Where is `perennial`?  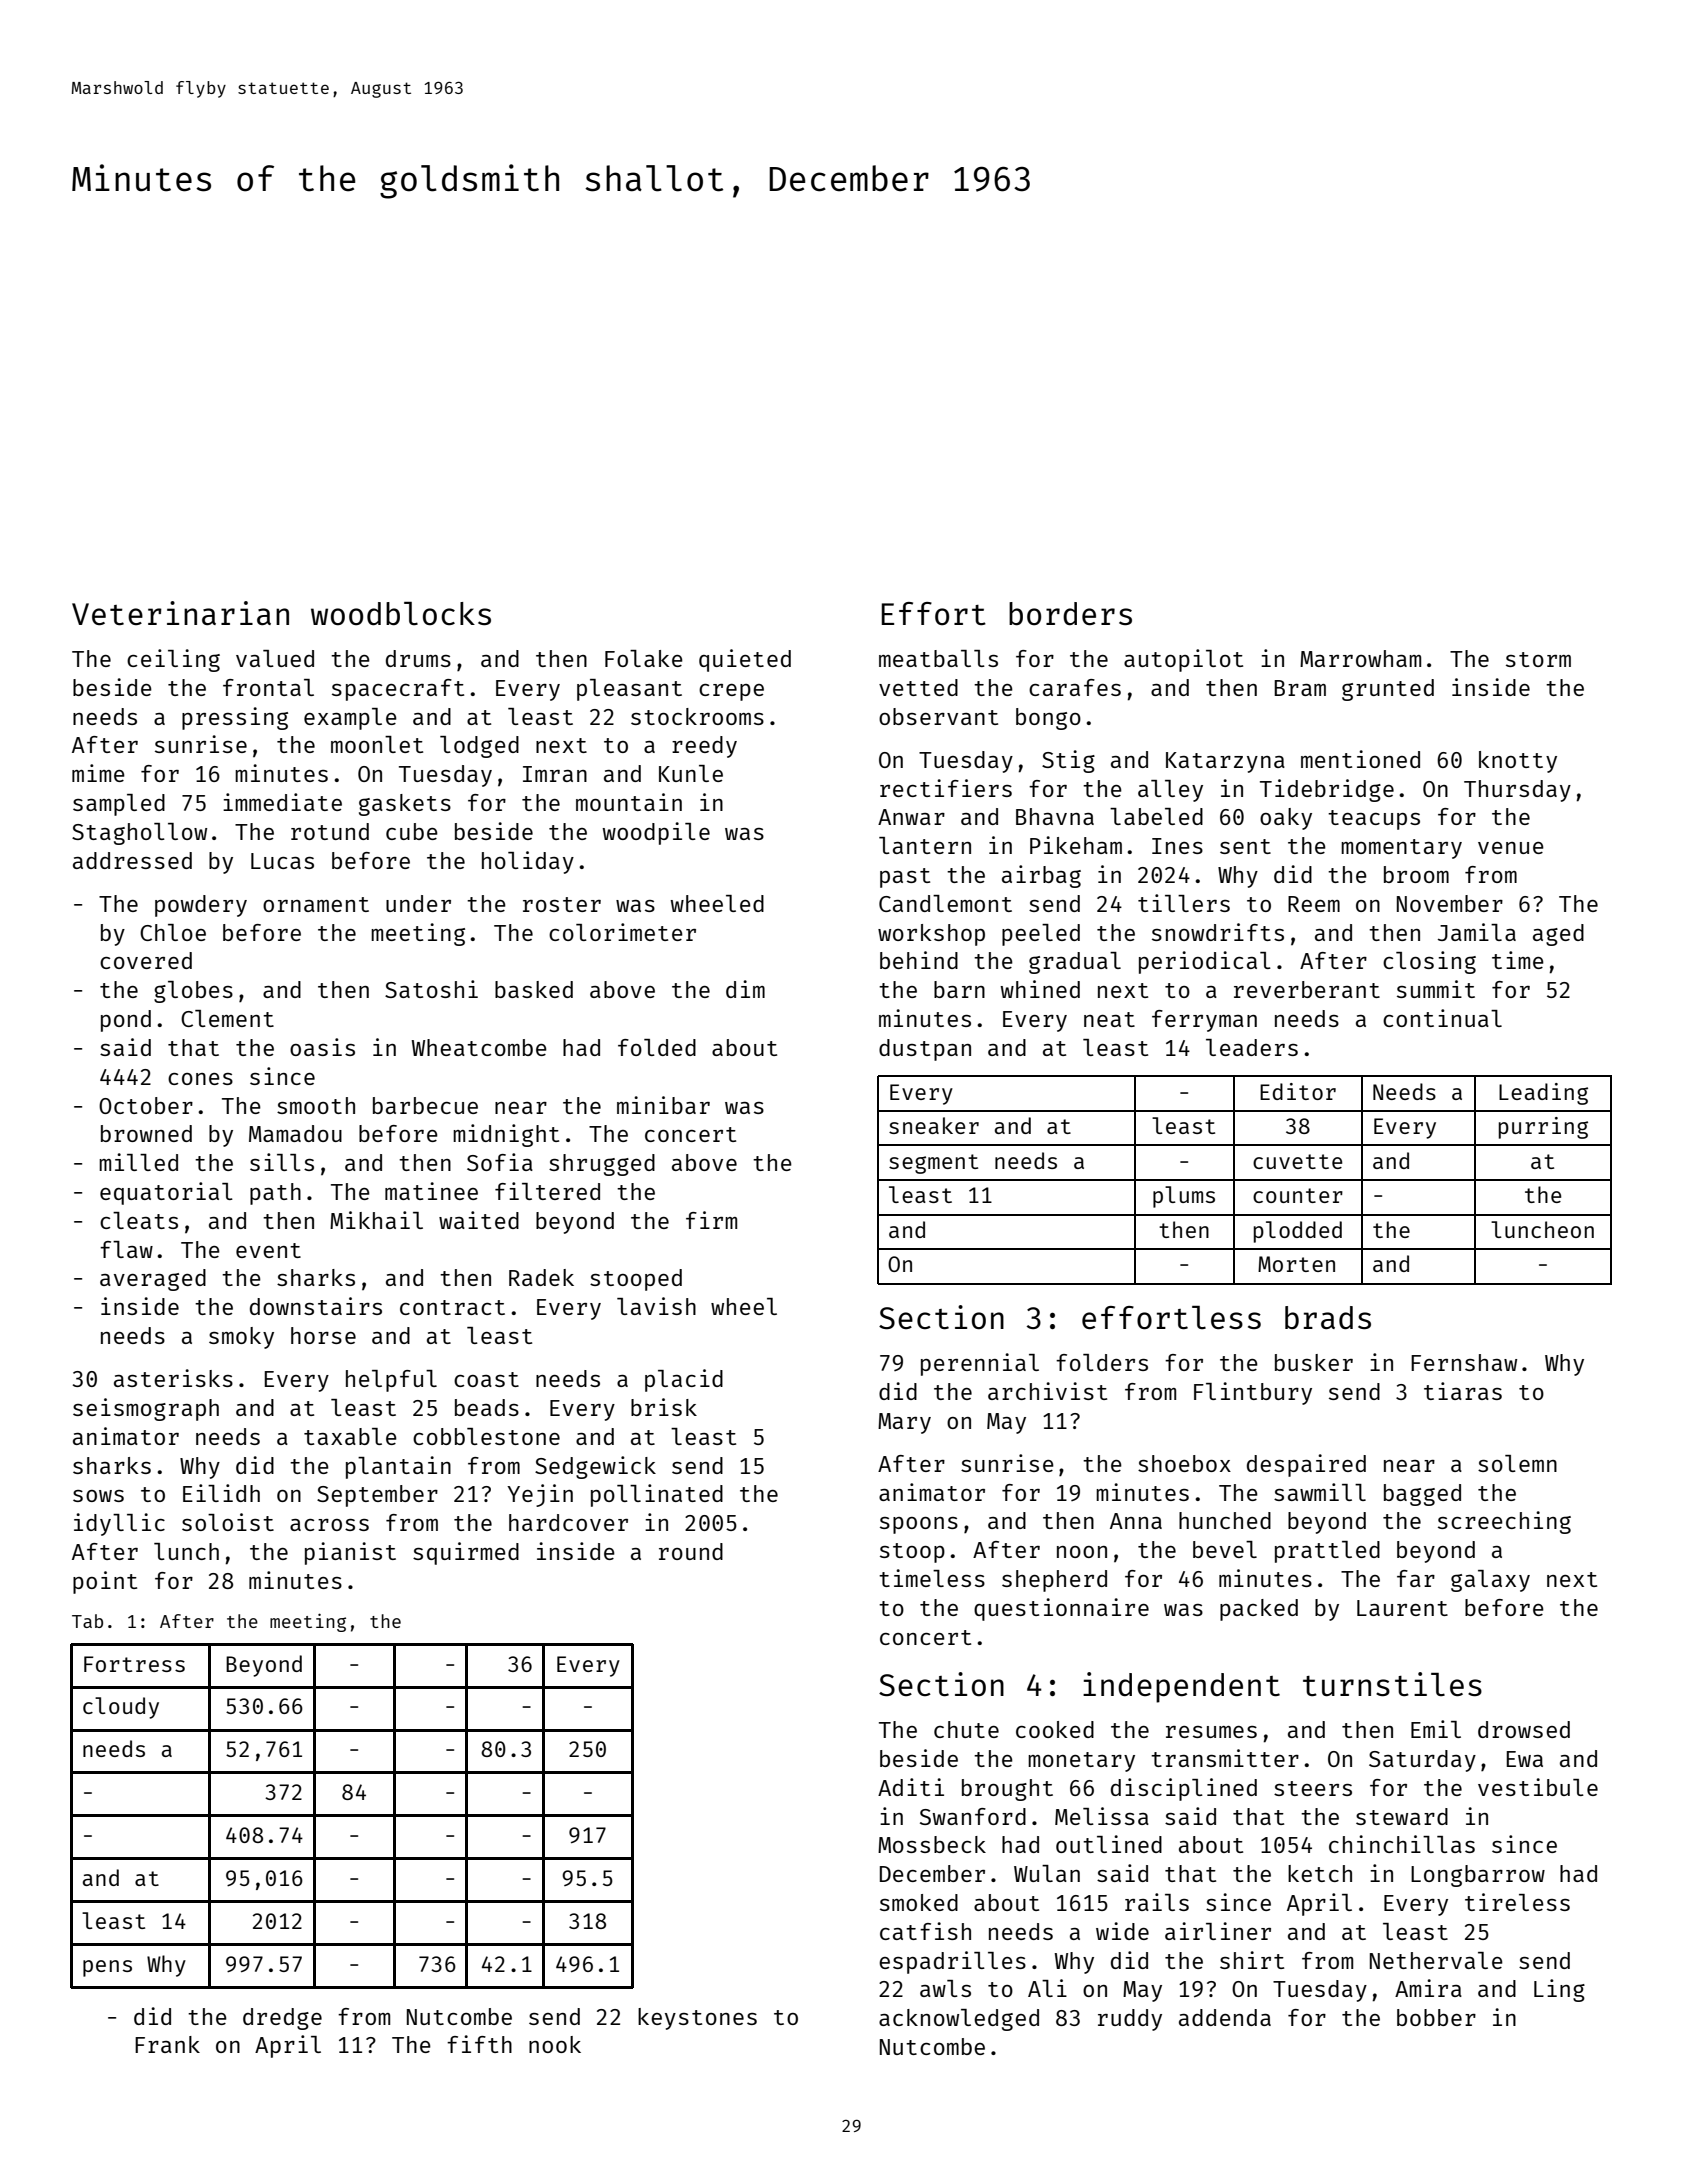 perennial is located at coordinates (980, 1364).
